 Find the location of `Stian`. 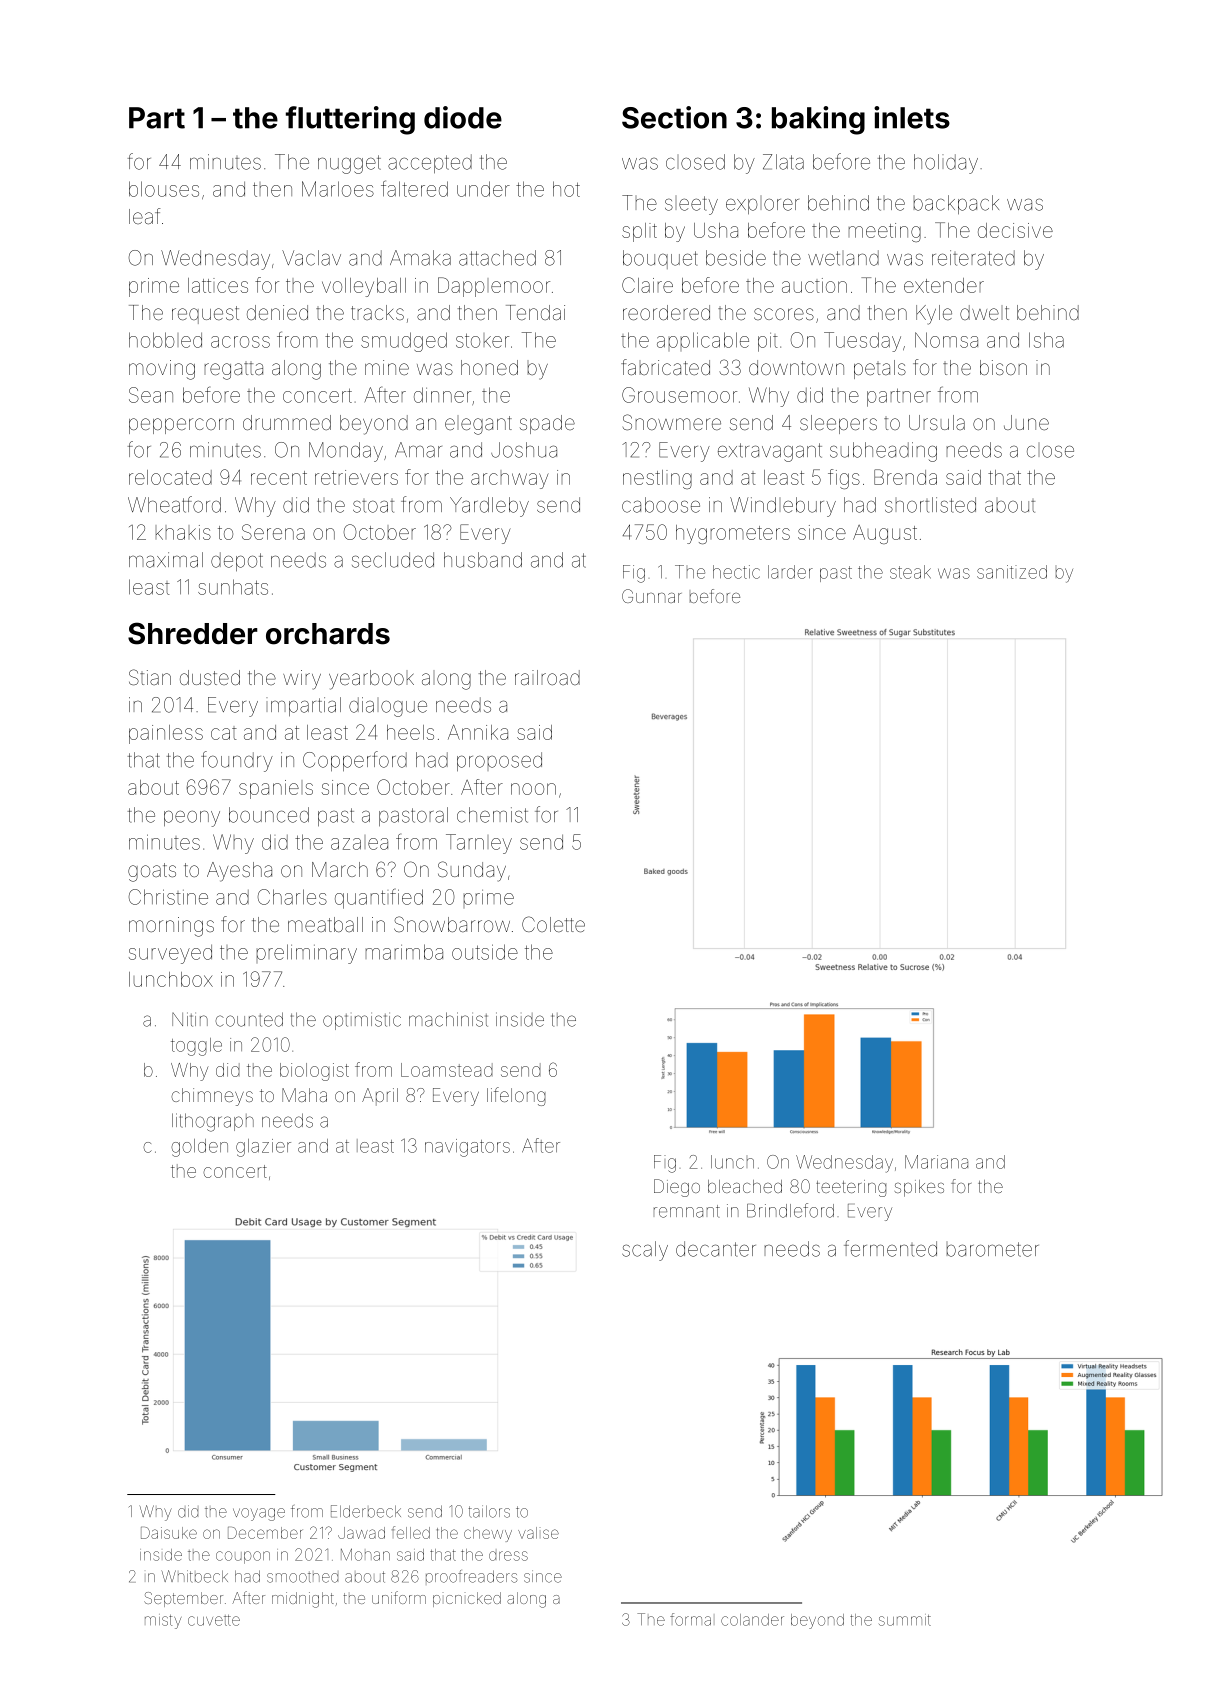

Stian is located at coordinates (150, 677).
